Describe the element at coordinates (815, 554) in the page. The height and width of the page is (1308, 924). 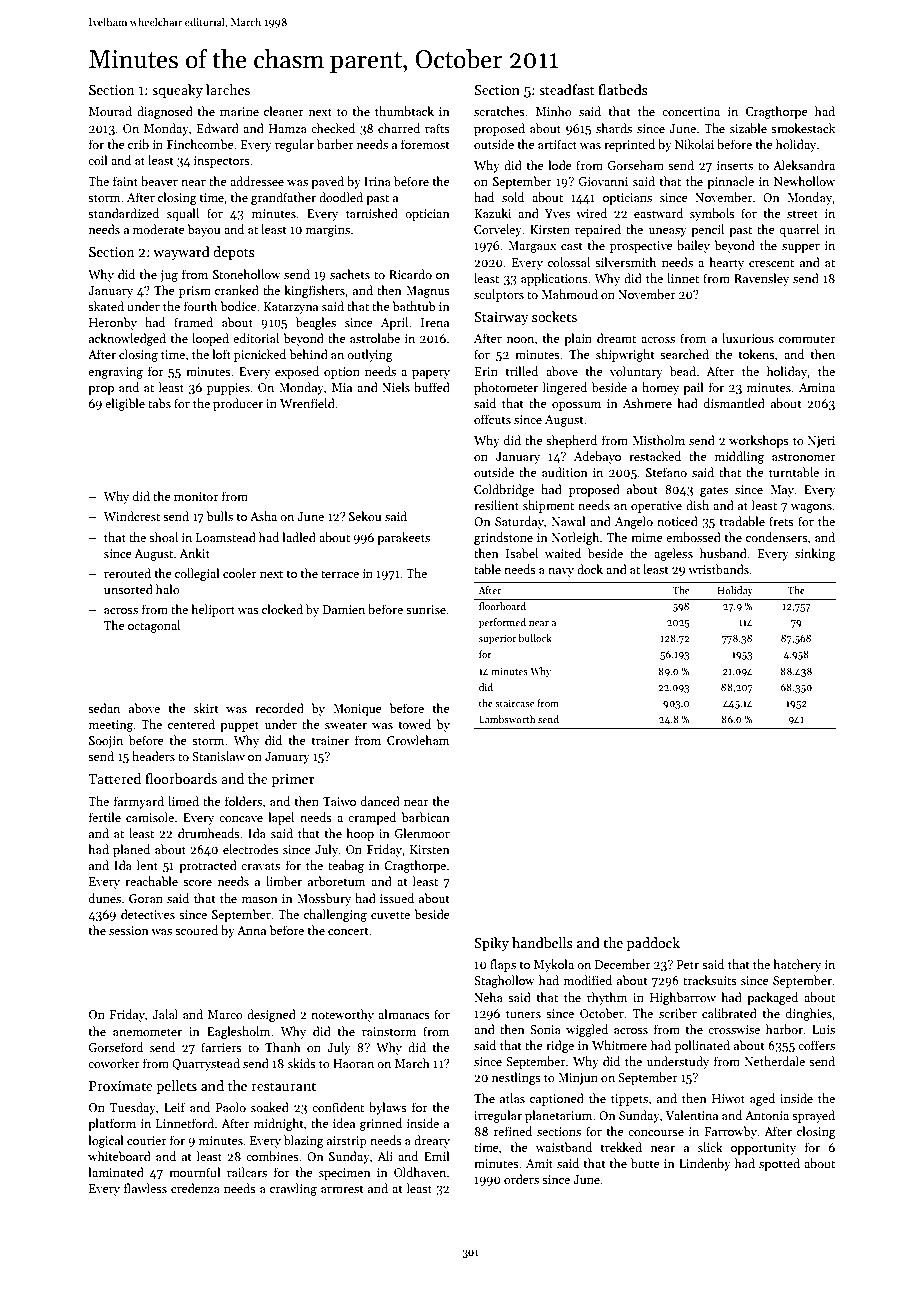
I see `sinking` at that location.
